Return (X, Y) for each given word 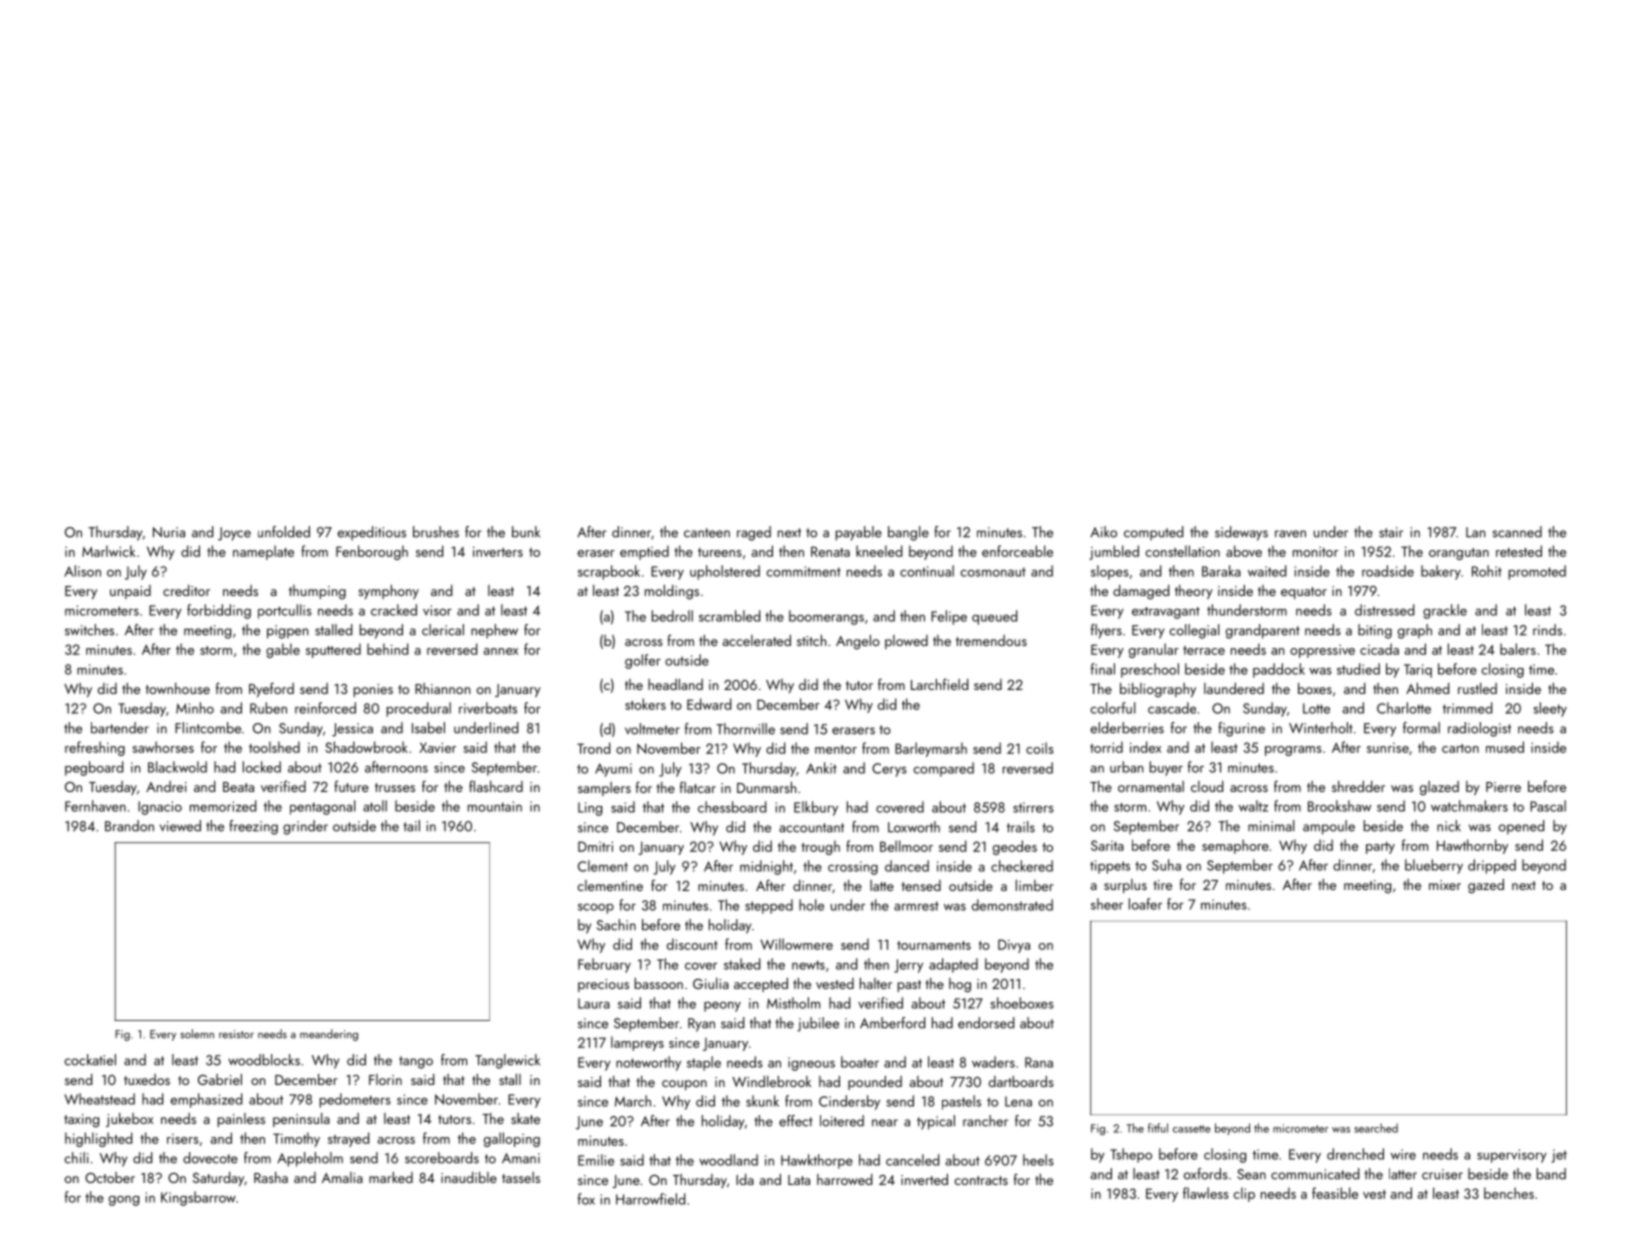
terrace (1204, 650)
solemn (197, 1034)
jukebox (129, 1120)
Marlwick (108, 551)
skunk (762, 1101)
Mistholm (793, 1003)
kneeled (879, 551)
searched (1376, 1128)
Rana (1039, 1062)
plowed (906, 642)
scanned (1517, 532)
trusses (395, 787)
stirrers (1033, 807)
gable (283, 650)
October (110, 1177)
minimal (1271, 826)
